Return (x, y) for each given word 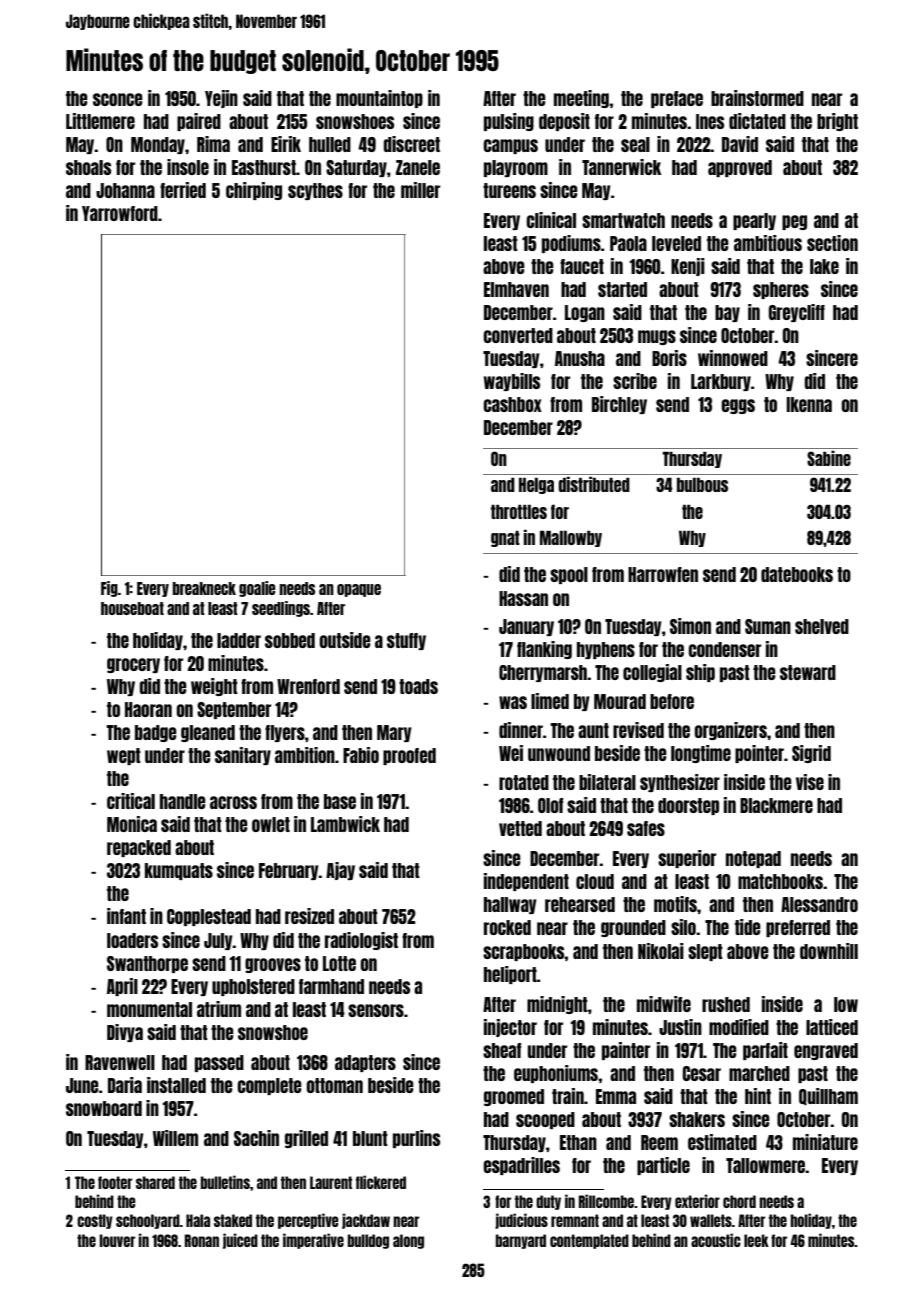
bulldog (368, 1241)
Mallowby (571, 539)
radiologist (361, 941)
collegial (652, 673)
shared (155, 1182)
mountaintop (379, 99)
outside (345, 640)
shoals (88, 167)
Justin (680, 1027)
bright (837, 122)
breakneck (204, 588)
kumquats (179, 871)
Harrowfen (663, 574)
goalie (257, 589)
